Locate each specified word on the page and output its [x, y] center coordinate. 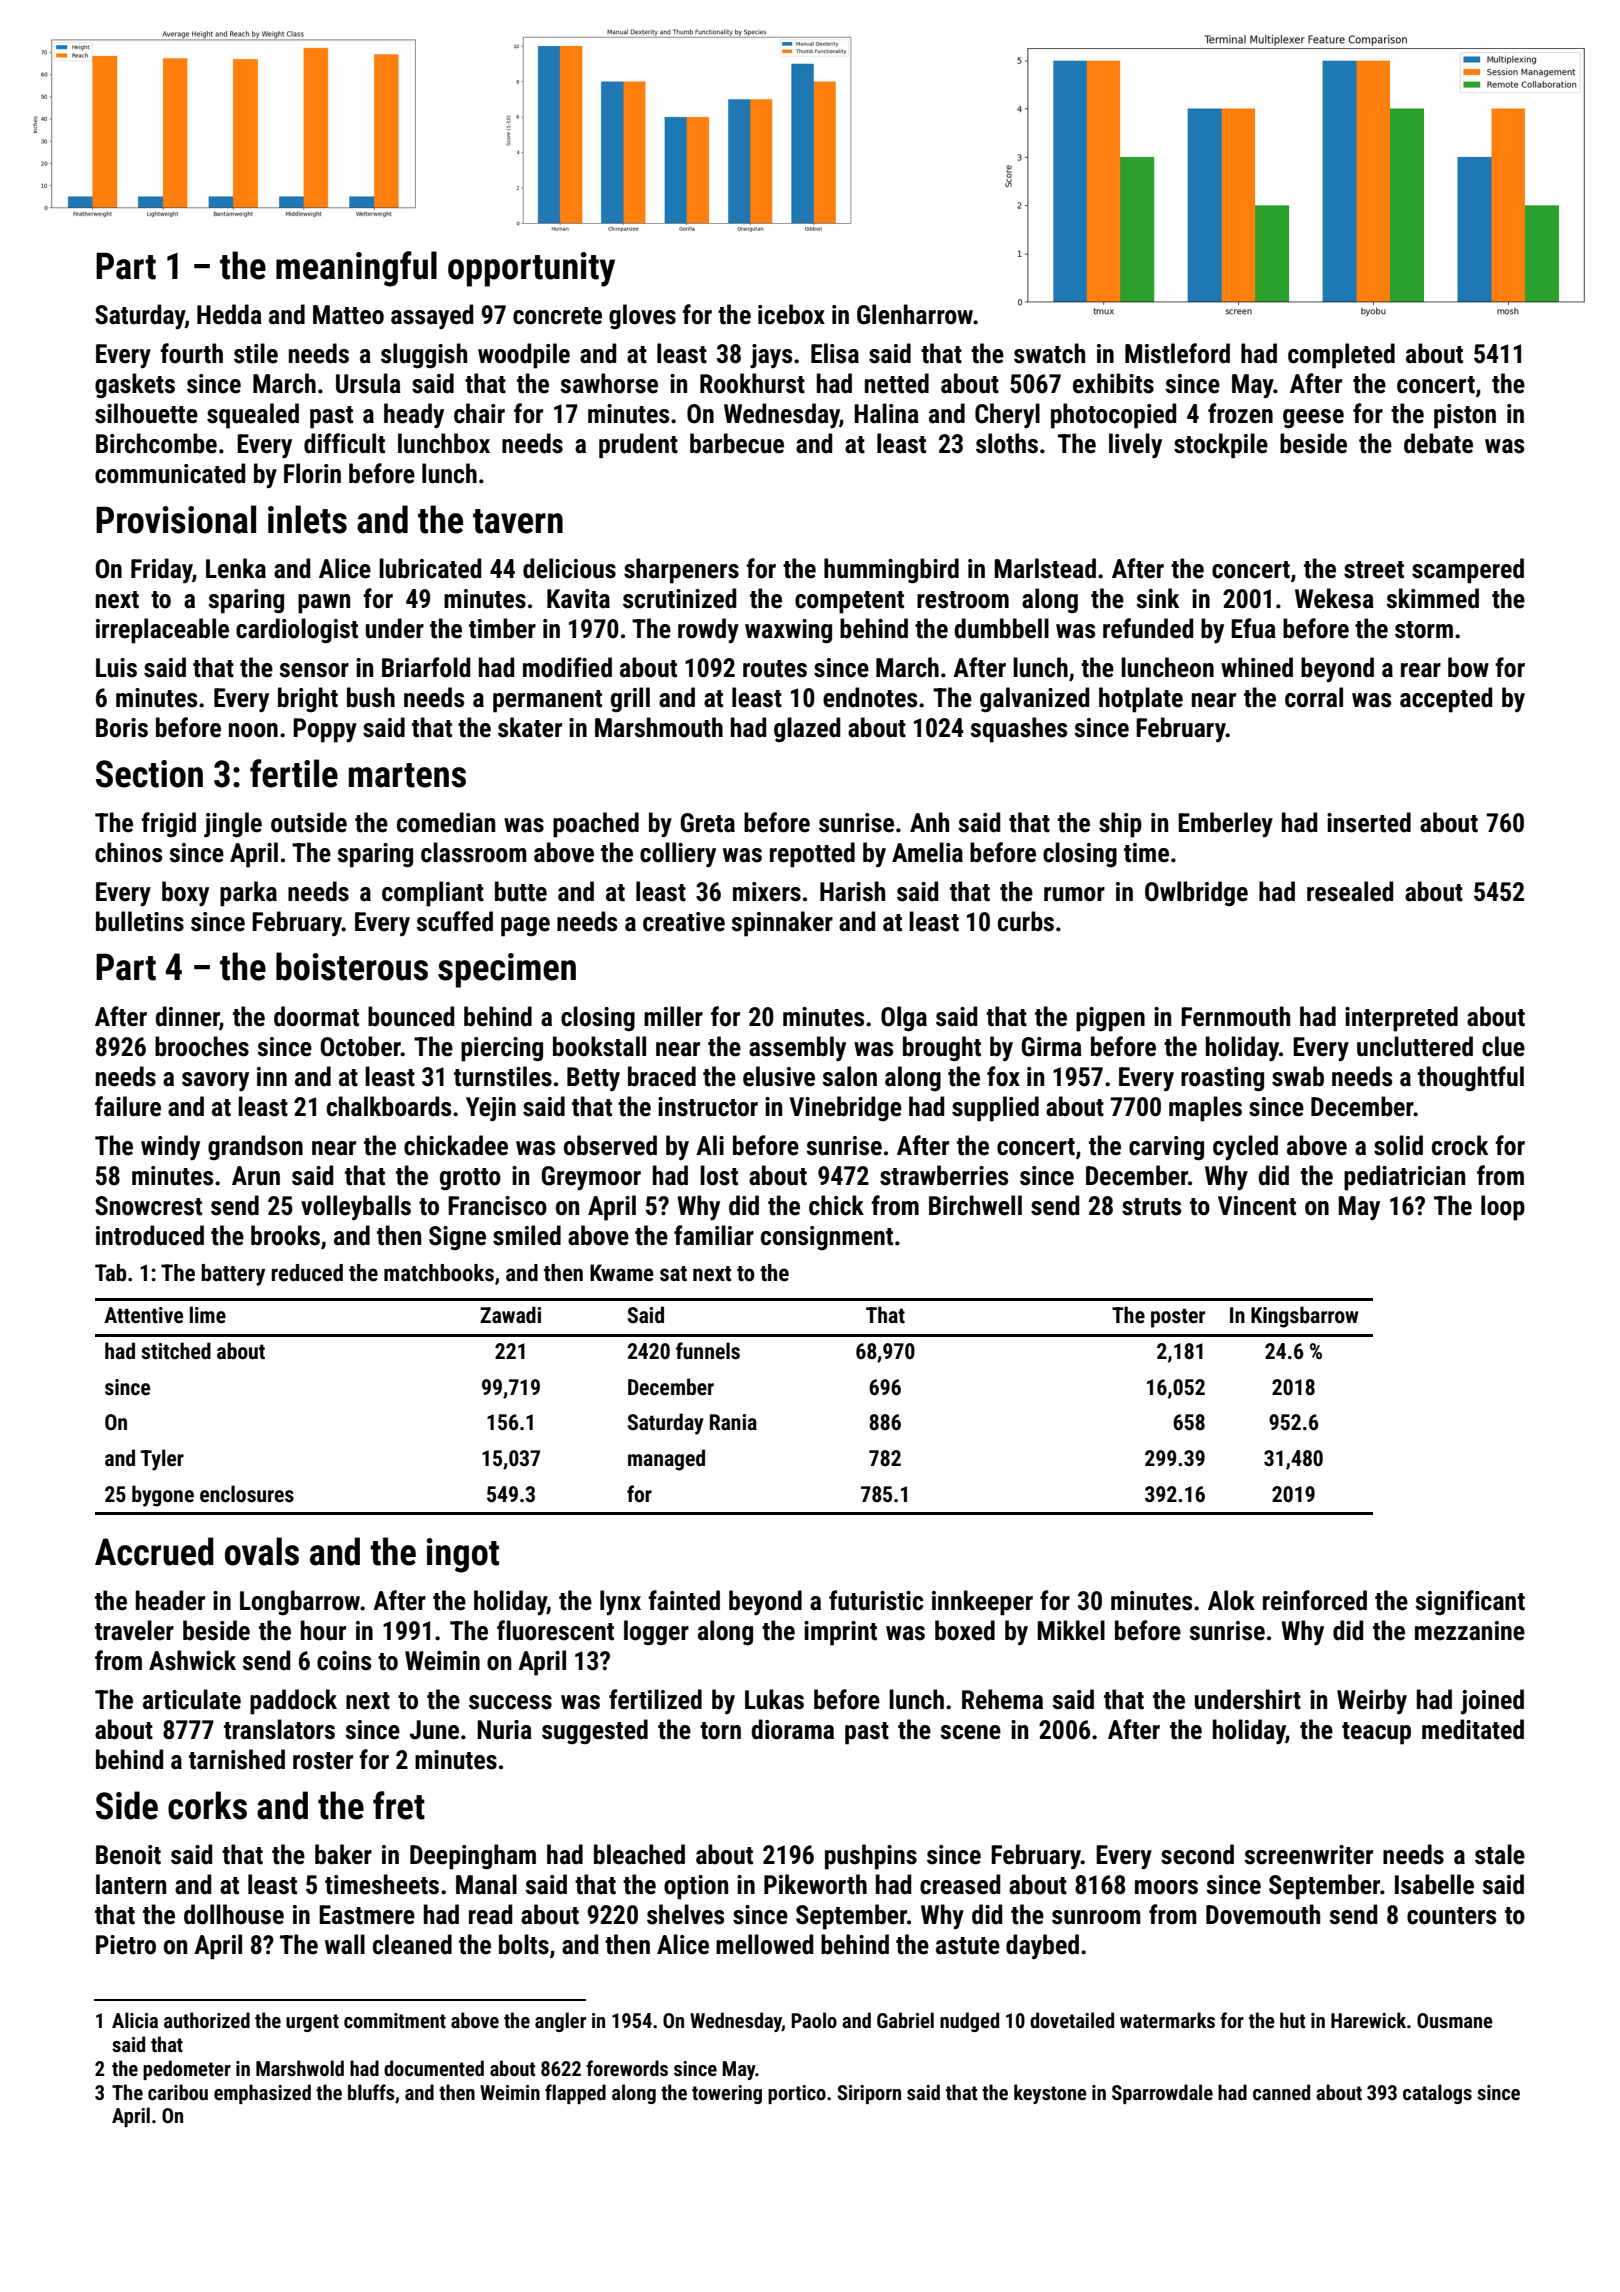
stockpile [1221, 446]
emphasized [262, 2094]
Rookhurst [752, 383]
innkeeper [982, 1603]
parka [248, 894]
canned [1281, 2092]
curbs [1026, 921]
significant [1470, 1603]
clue [1503, 1046]
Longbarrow [300, 1603]
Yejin [491, 1109]
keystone [1050, 2094]
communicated [170, 473]
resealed [1350, 891]
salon [849, 1076]
